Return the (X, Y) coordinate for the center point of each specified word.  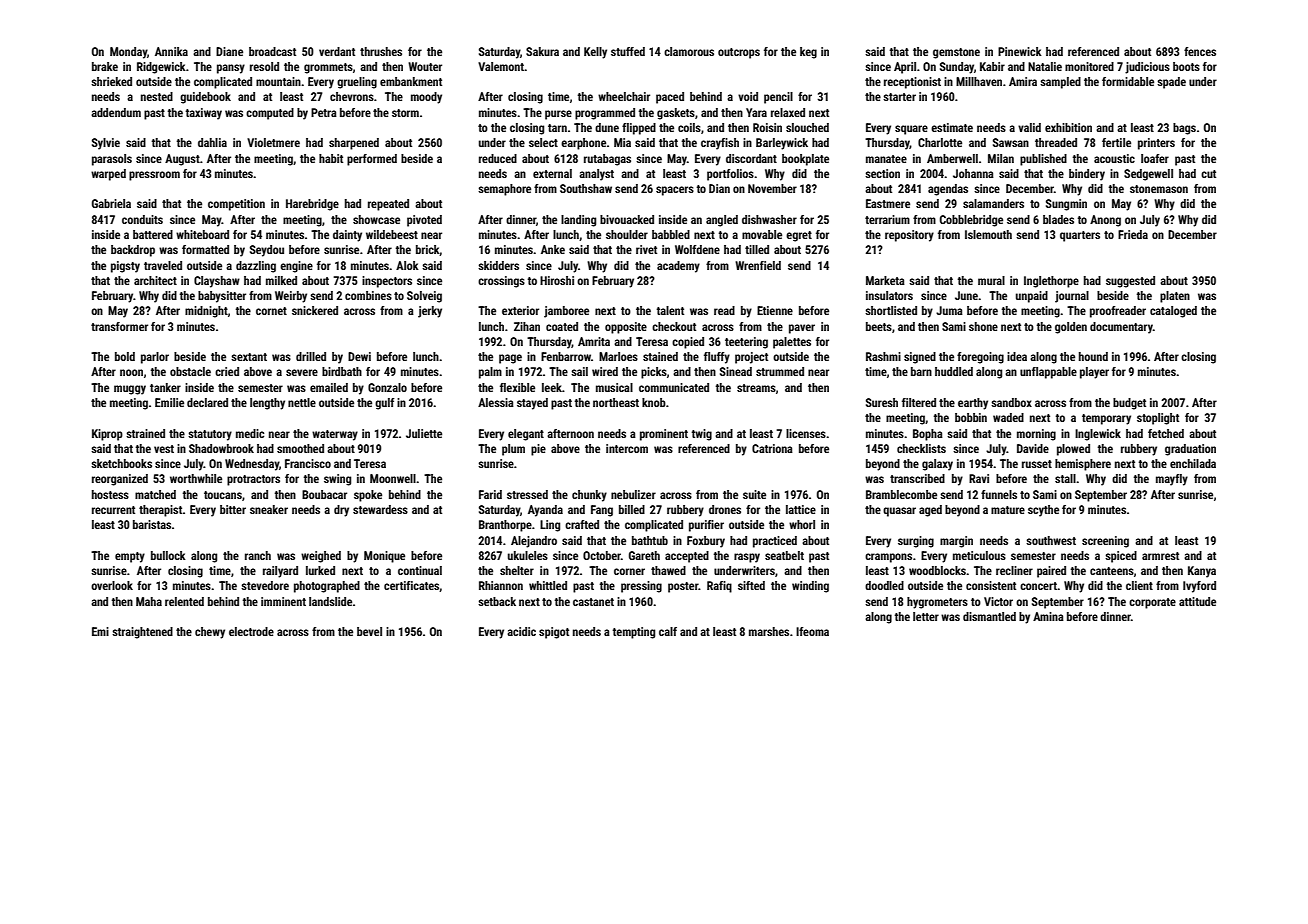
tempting (634, 633)
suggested (1130, 282)
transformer (119, 326)
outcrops (739, 53)
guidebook (205, 98)
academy (678, 267)
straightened (142, 633)
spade (1171, 83)
